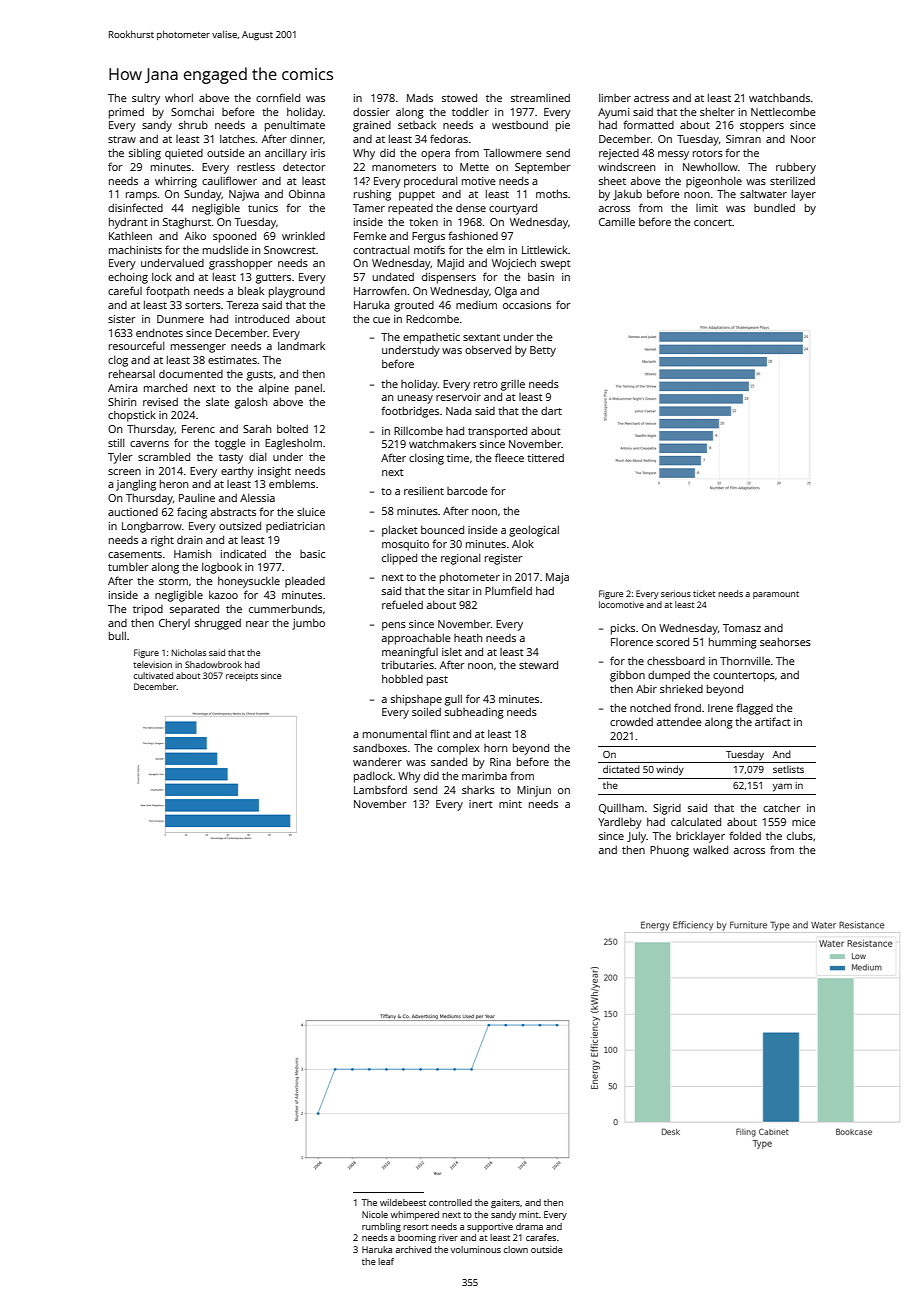 The image size is (924, 1308). What do you see at coordinates (380, 789) in the screenshot?
I see `Lambsford` at bounding box center [380, 789].
